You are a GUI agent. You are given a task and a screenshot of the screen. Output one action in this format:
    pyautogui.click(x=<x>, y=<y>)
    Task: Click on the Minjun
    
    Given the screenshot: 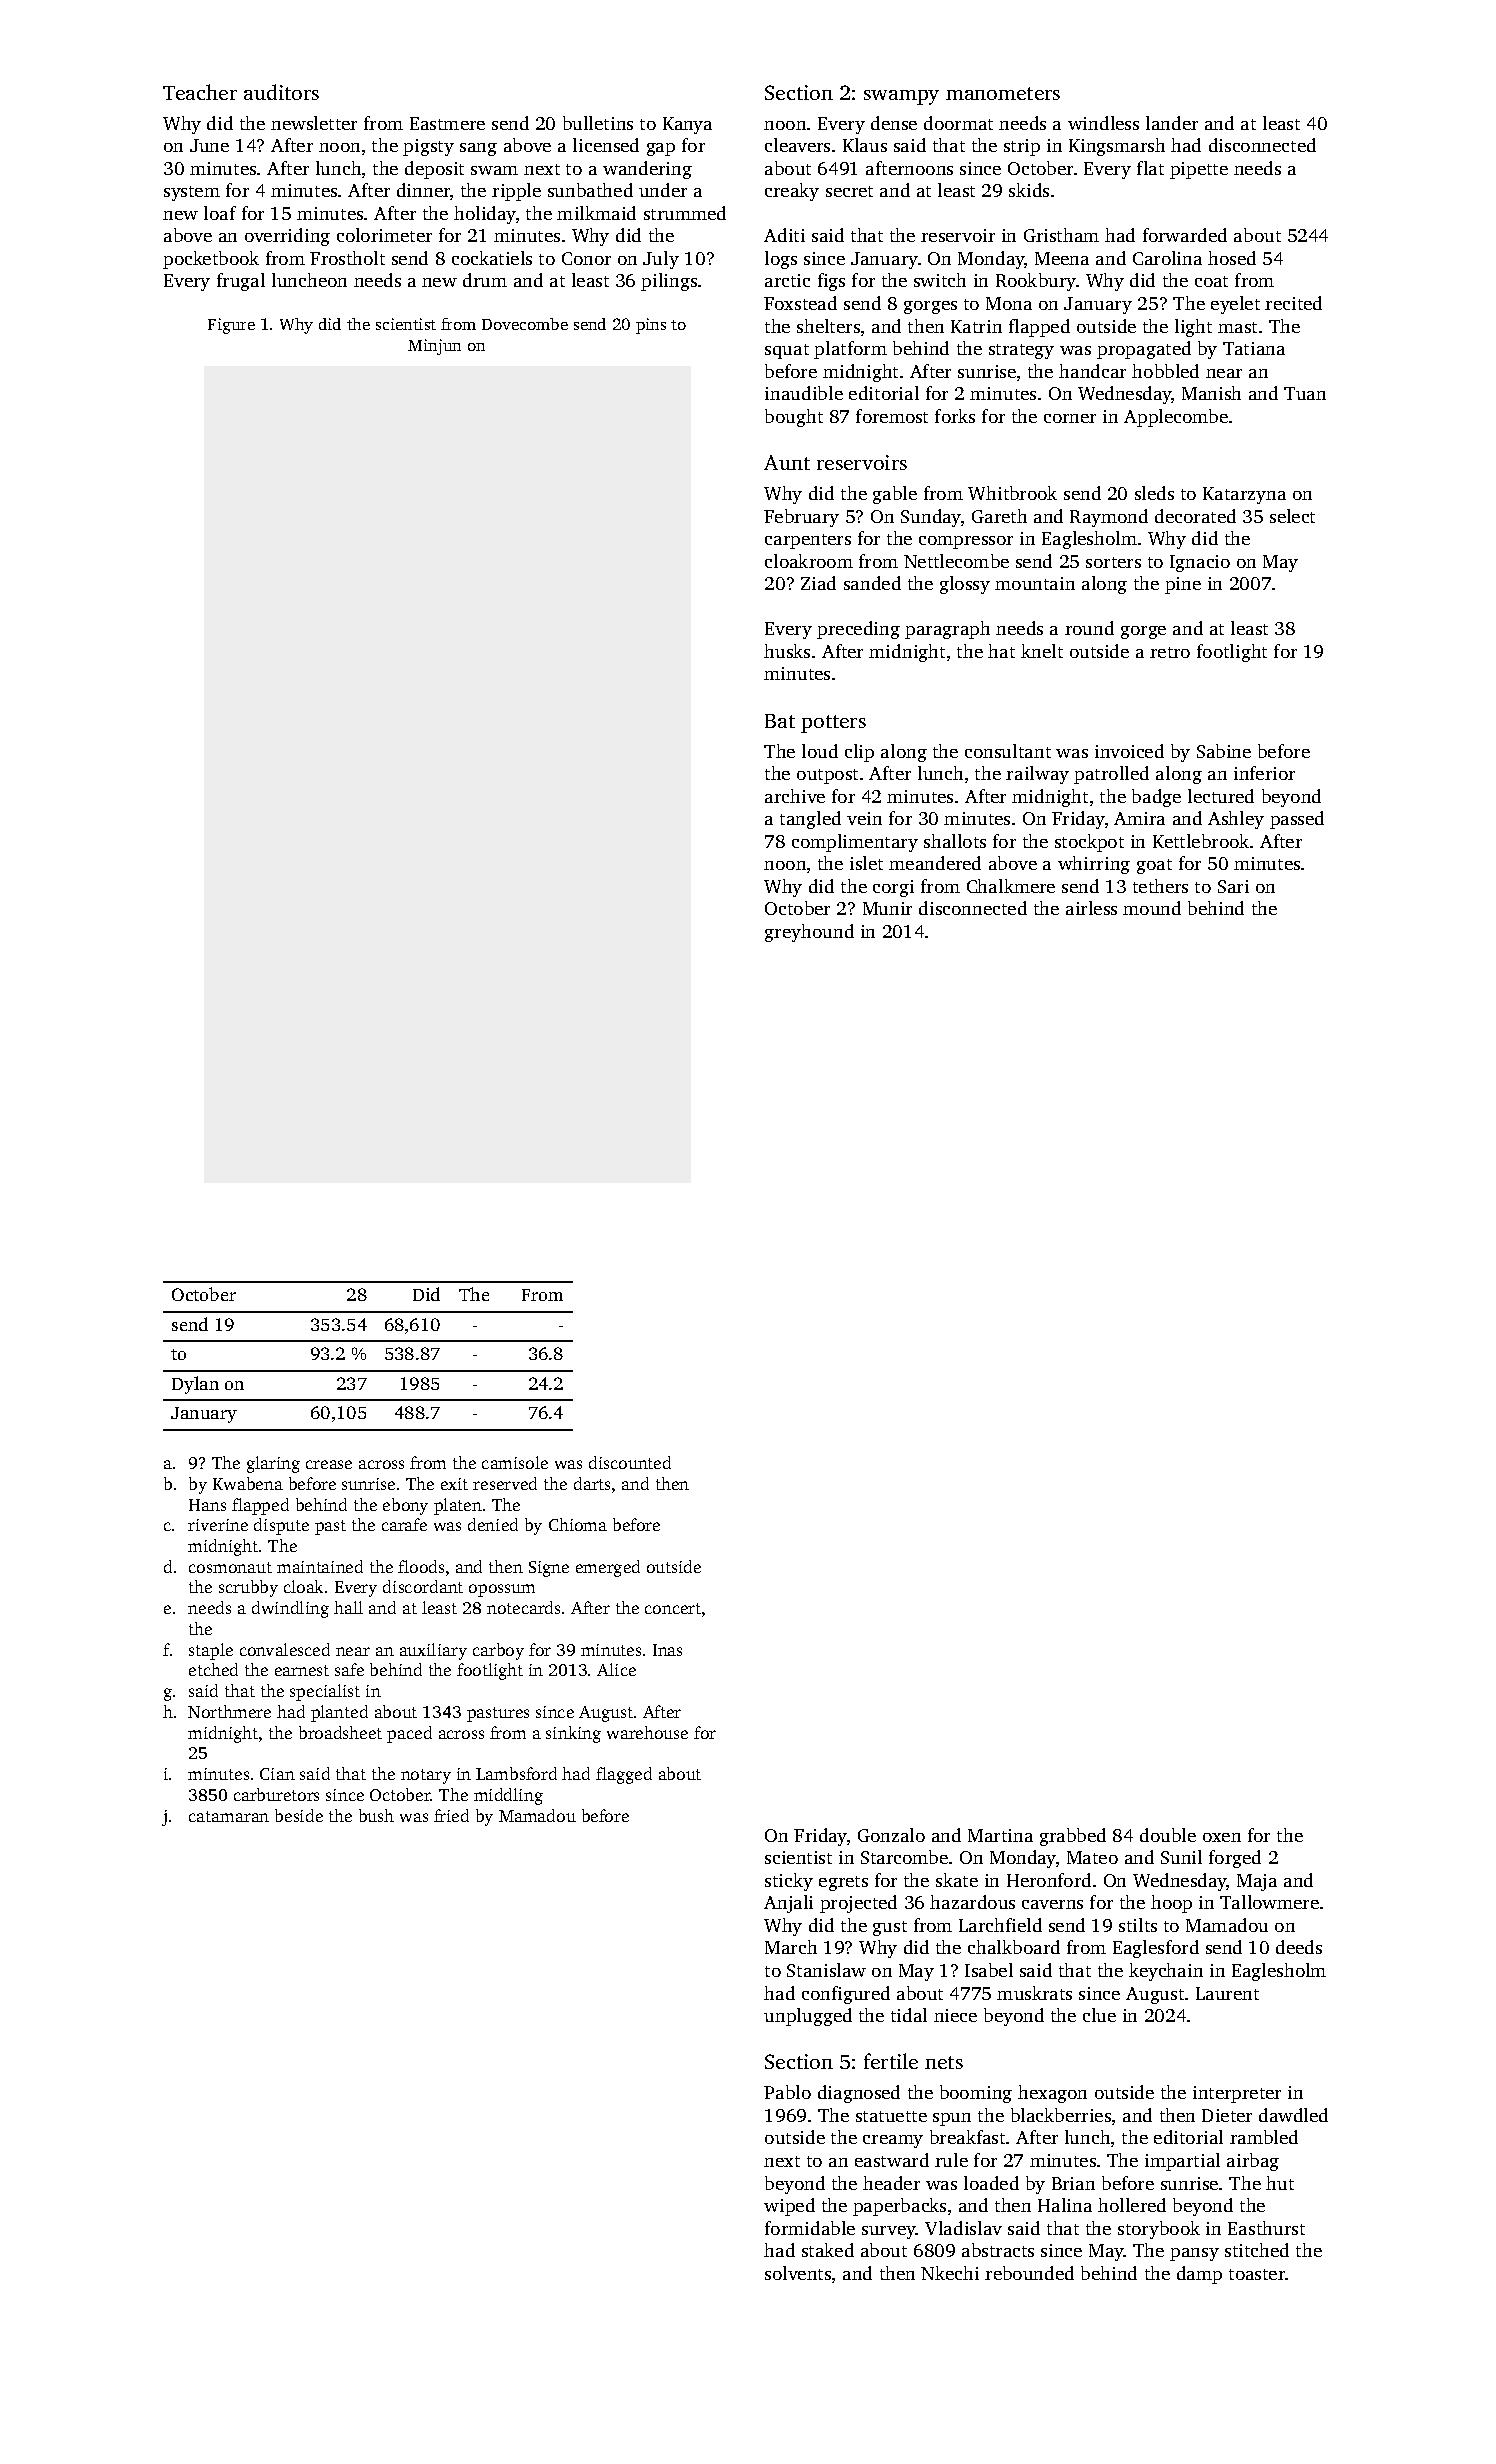 What is the action you would take?
    pyautogui.click(x=434, y=347)
